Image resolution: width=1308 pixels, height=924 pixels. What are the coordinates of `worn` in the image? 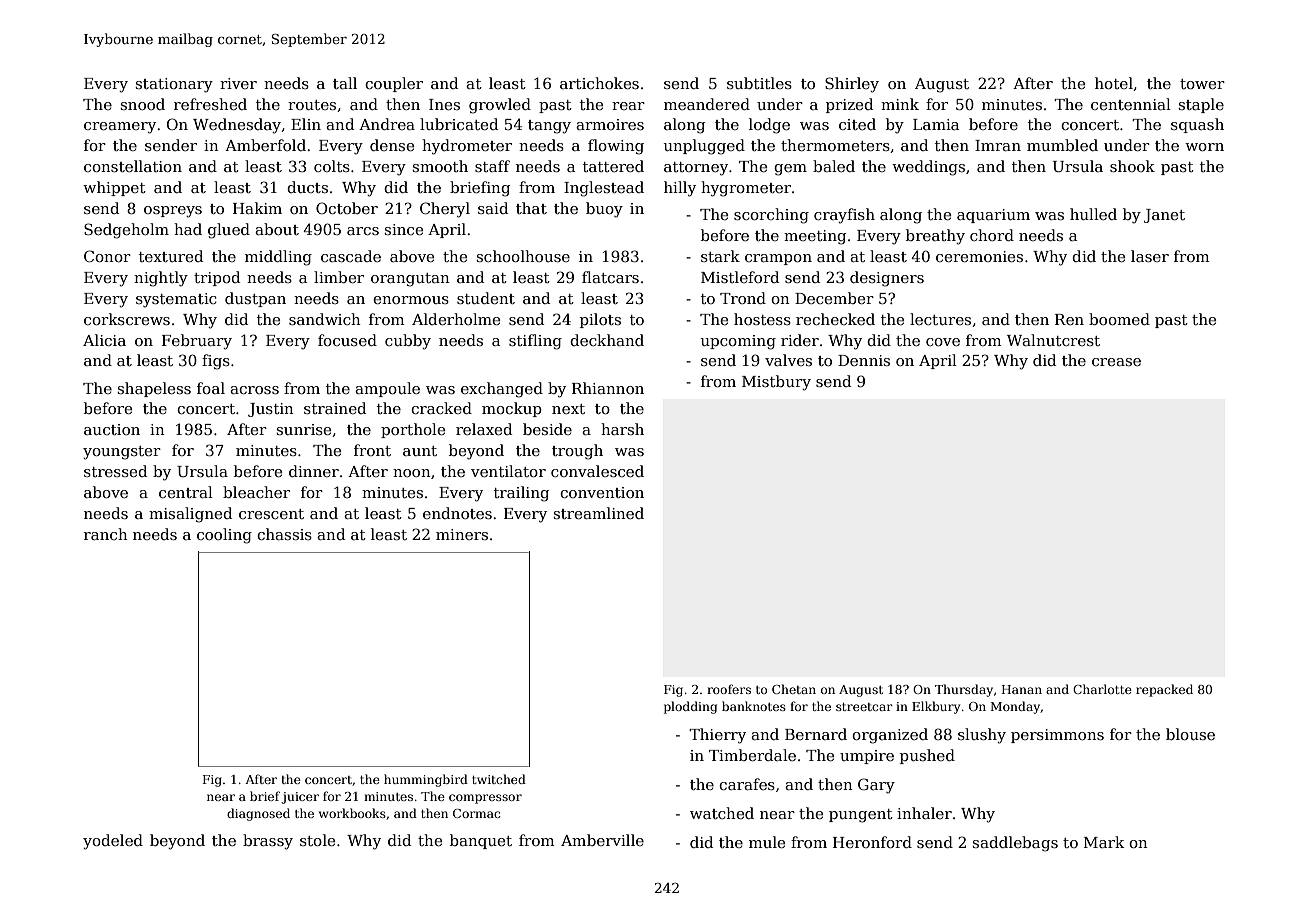 It's located at (1204, 147).
